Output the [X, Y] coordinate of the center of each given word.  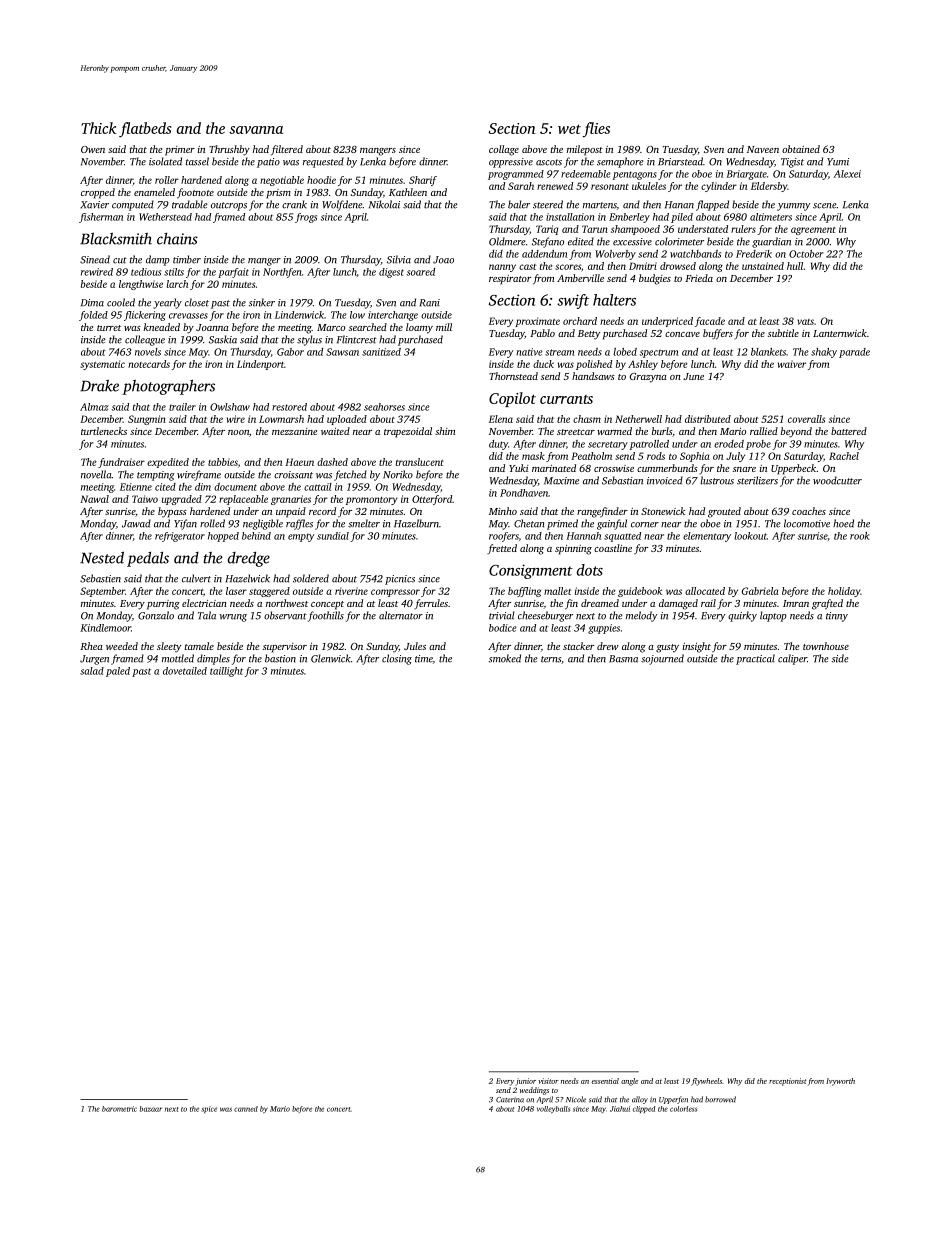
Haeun [299, 462]
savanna [256, 130]
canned [246, 1109]
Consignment [531, 571]
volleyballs [553, 1109]
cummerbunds [667, 468]
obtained [801, 149]
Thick [99, 128]
